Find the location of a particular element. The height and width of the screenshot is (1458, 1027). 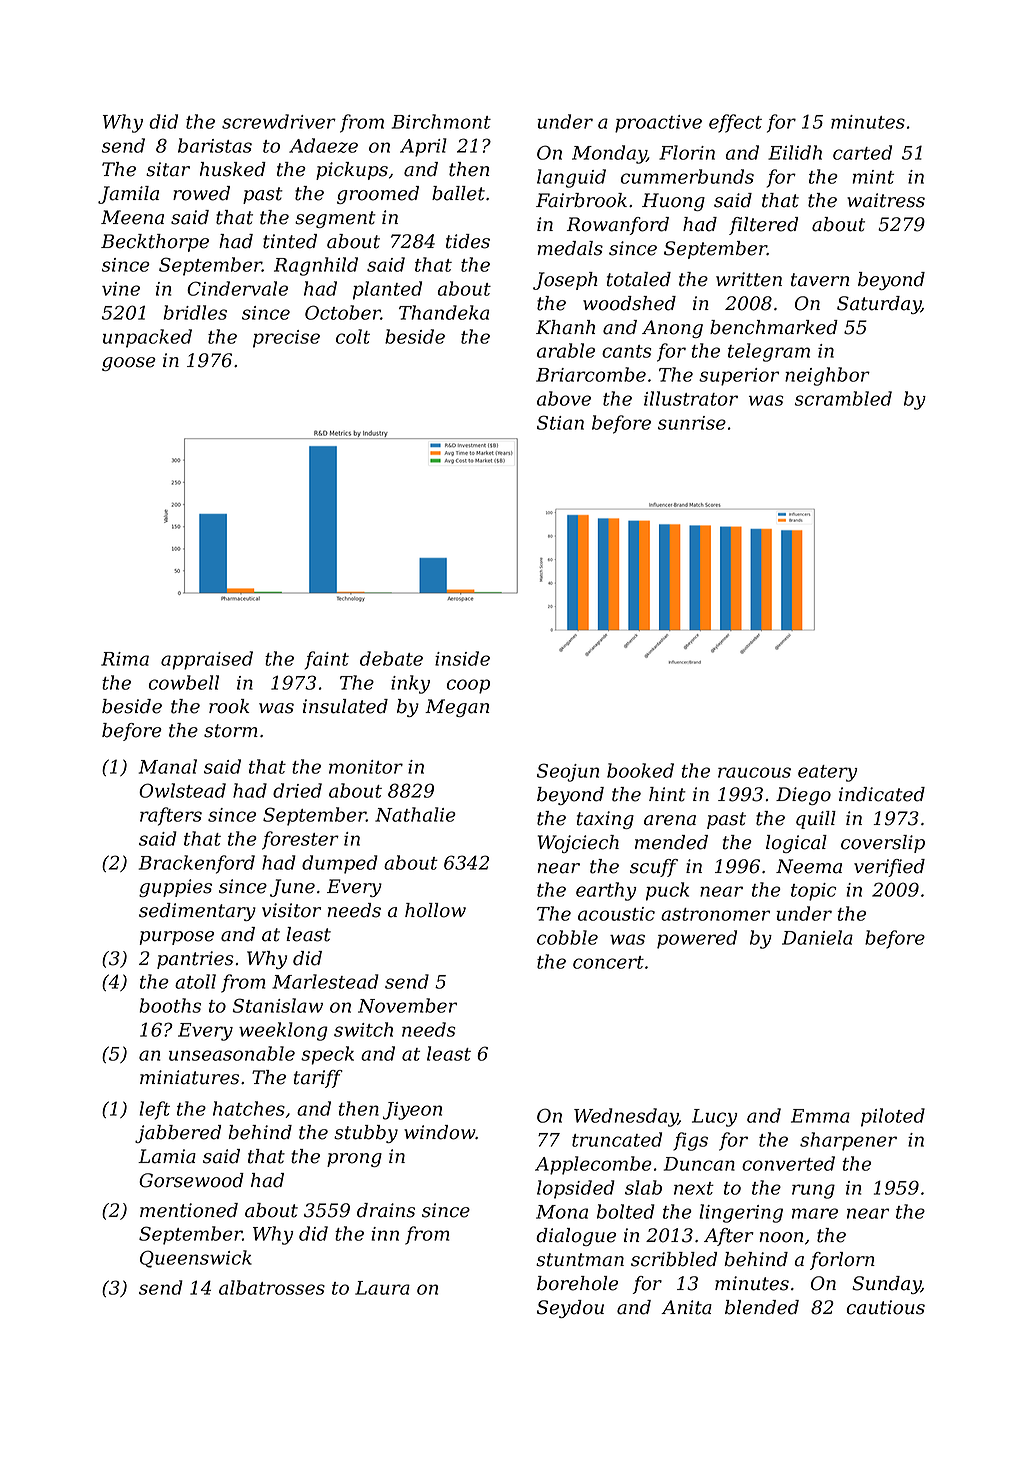

woodshed is located at coordinates (629, 303).
